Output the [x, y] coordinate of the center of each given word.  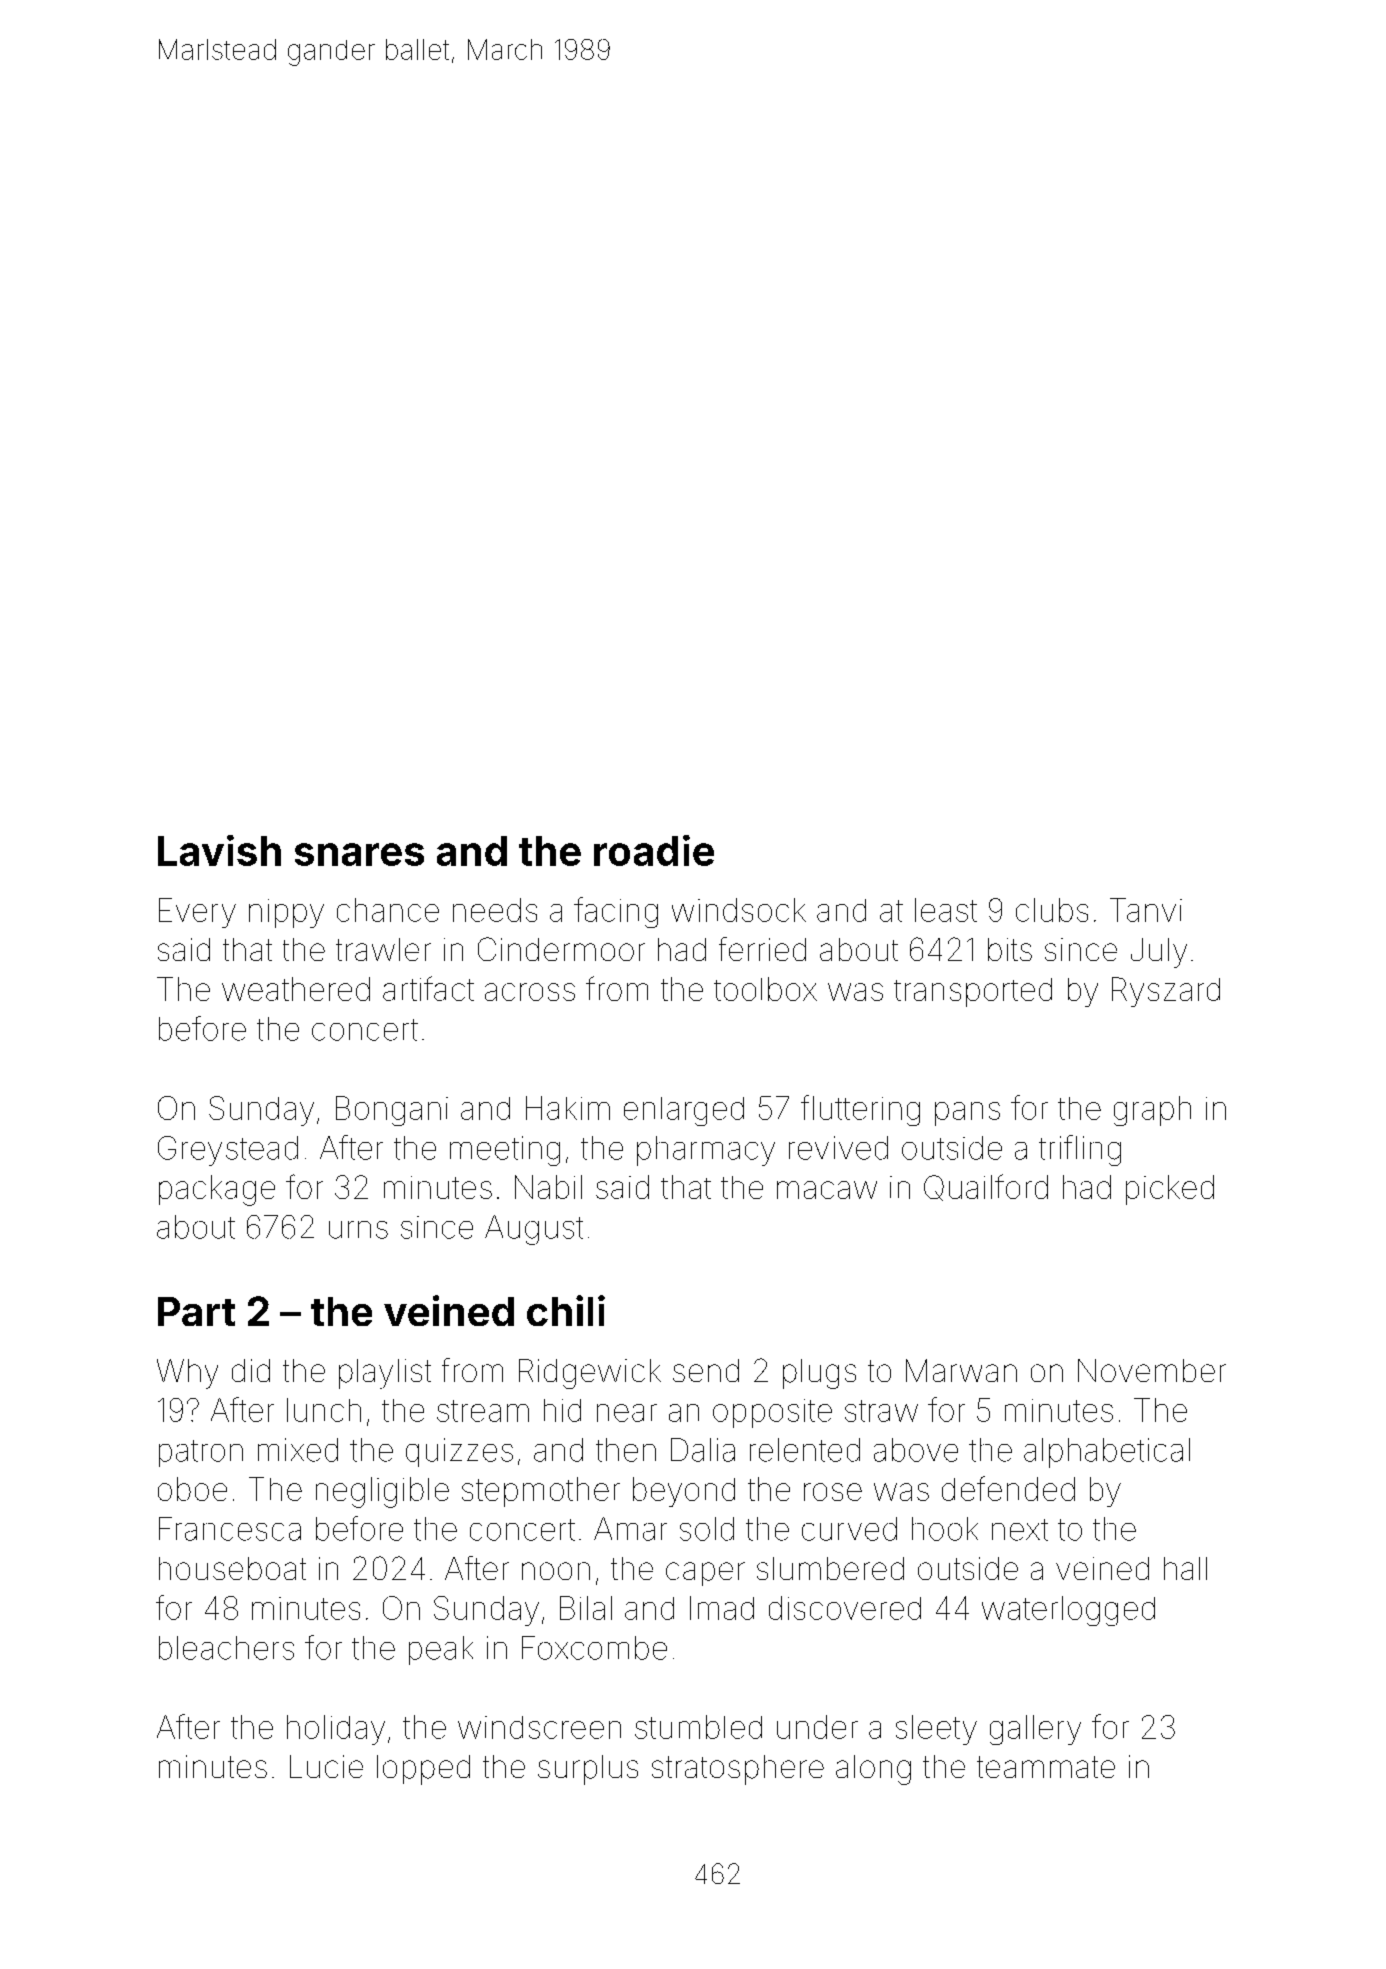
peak [441, 1650]
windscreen [539, 1727]
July [1159, 953]
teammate [1046, 1767]
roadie [654, 850]
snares [359, 854]
